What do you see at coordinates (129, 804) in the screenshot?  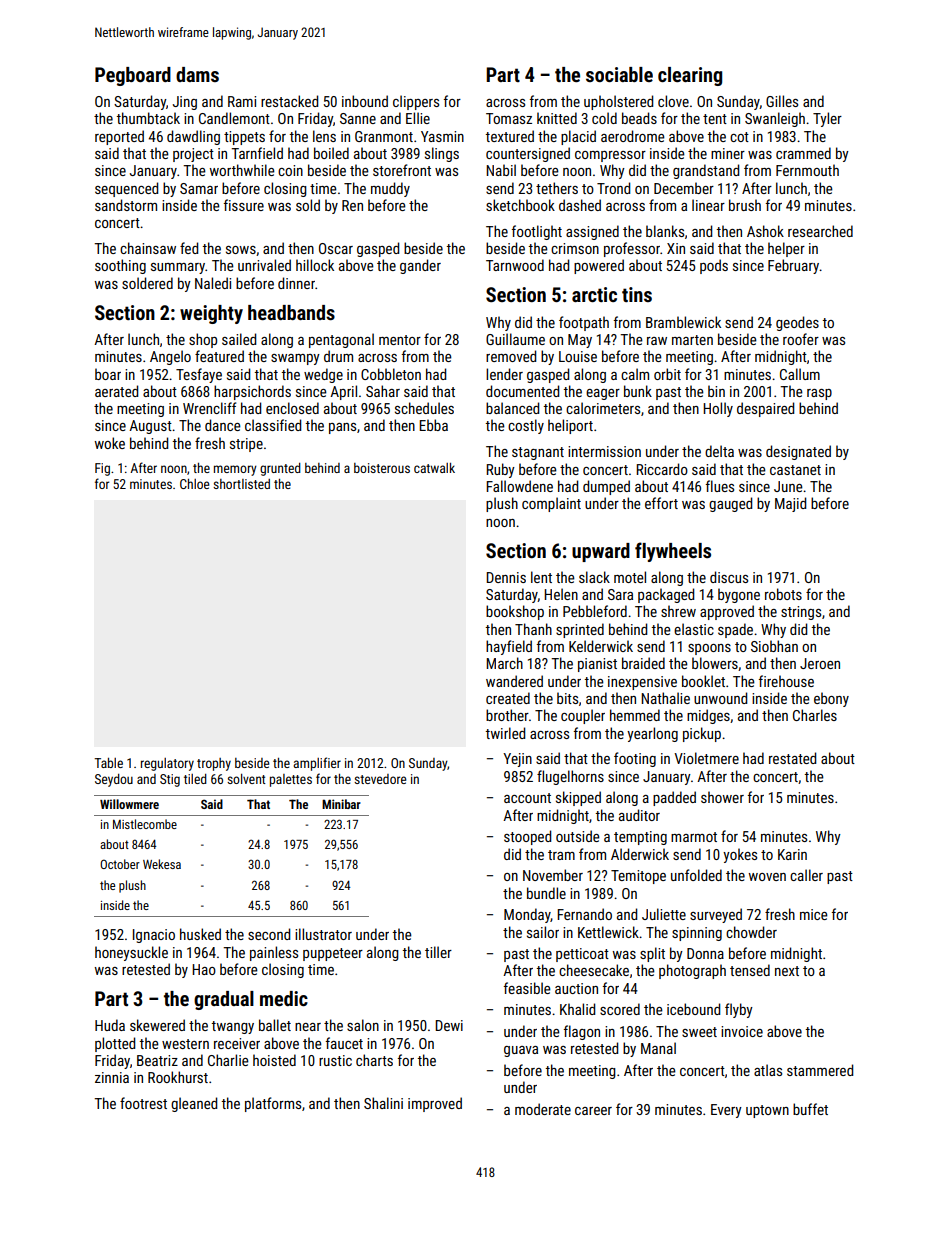 I see `Willowmere` at bounding box center [129, 804].
